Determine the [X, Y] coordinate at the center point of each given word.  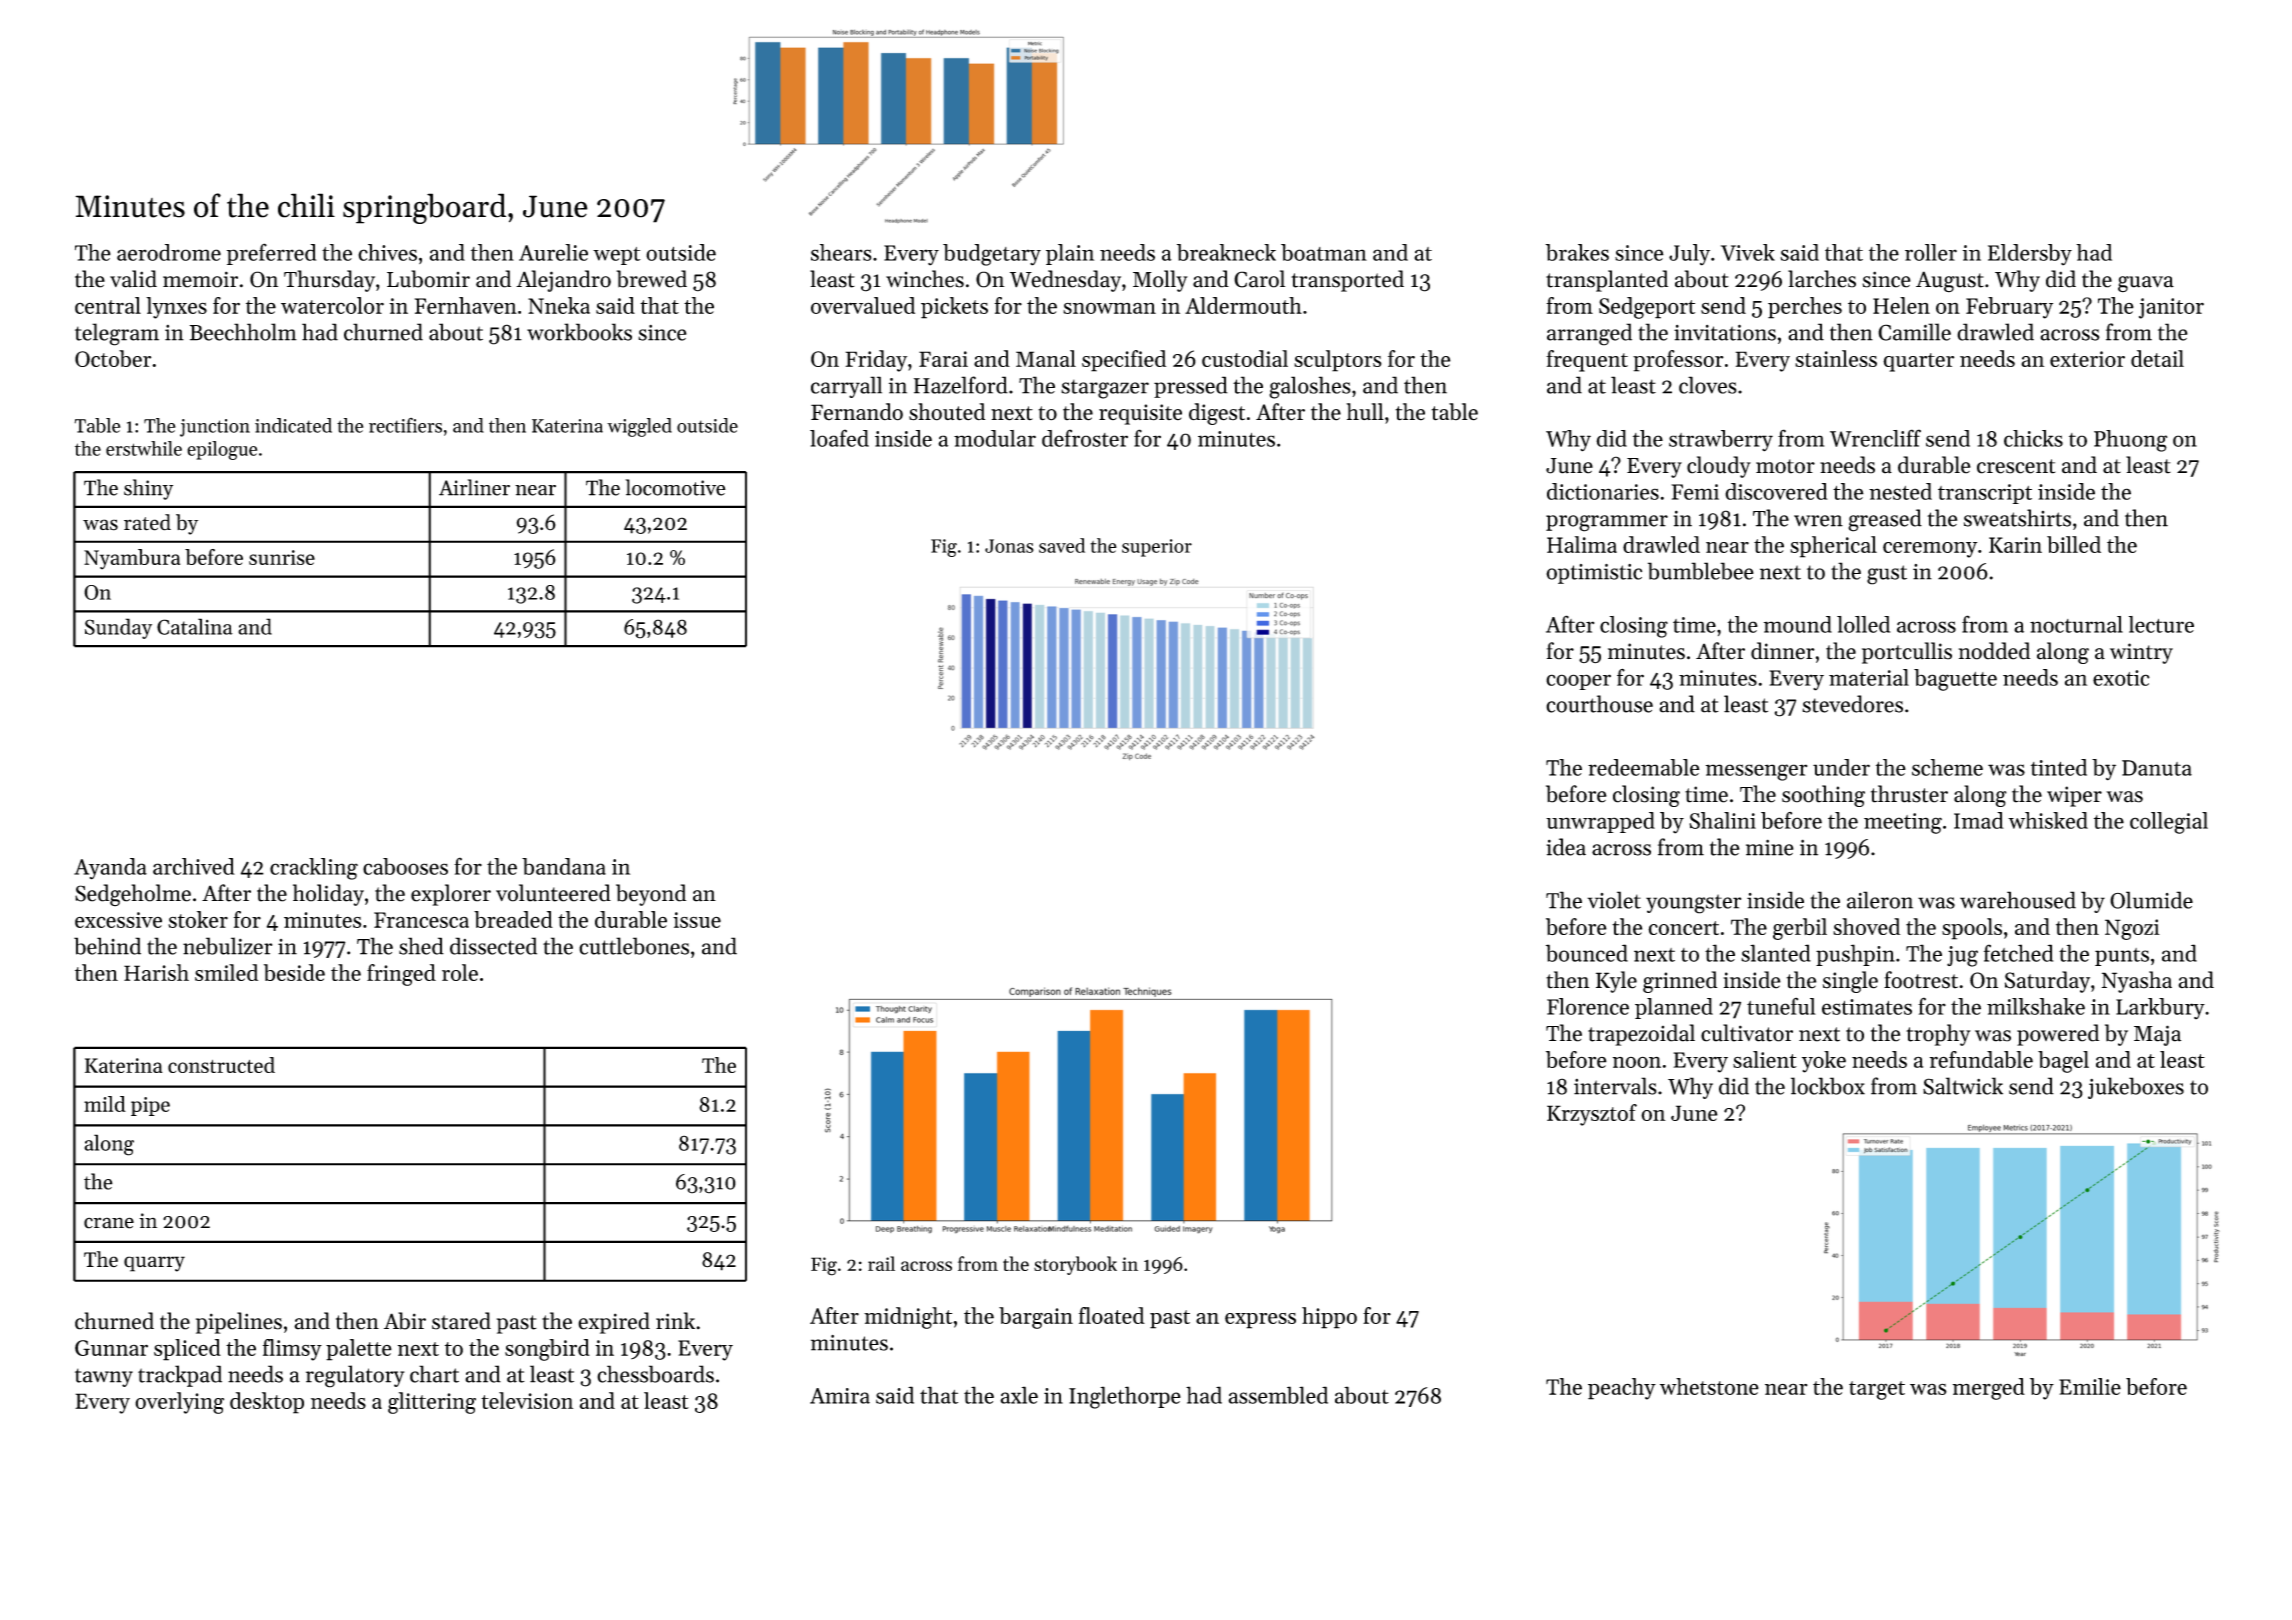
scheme [1947, 767]
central [108, 305]
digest [1217, 414]
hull [1365, 411]
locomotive [675, 487]
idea [1566, 847]
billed [2074, 544]
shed [421, 946]
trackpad [180, 1376]
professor [1678, 361]
